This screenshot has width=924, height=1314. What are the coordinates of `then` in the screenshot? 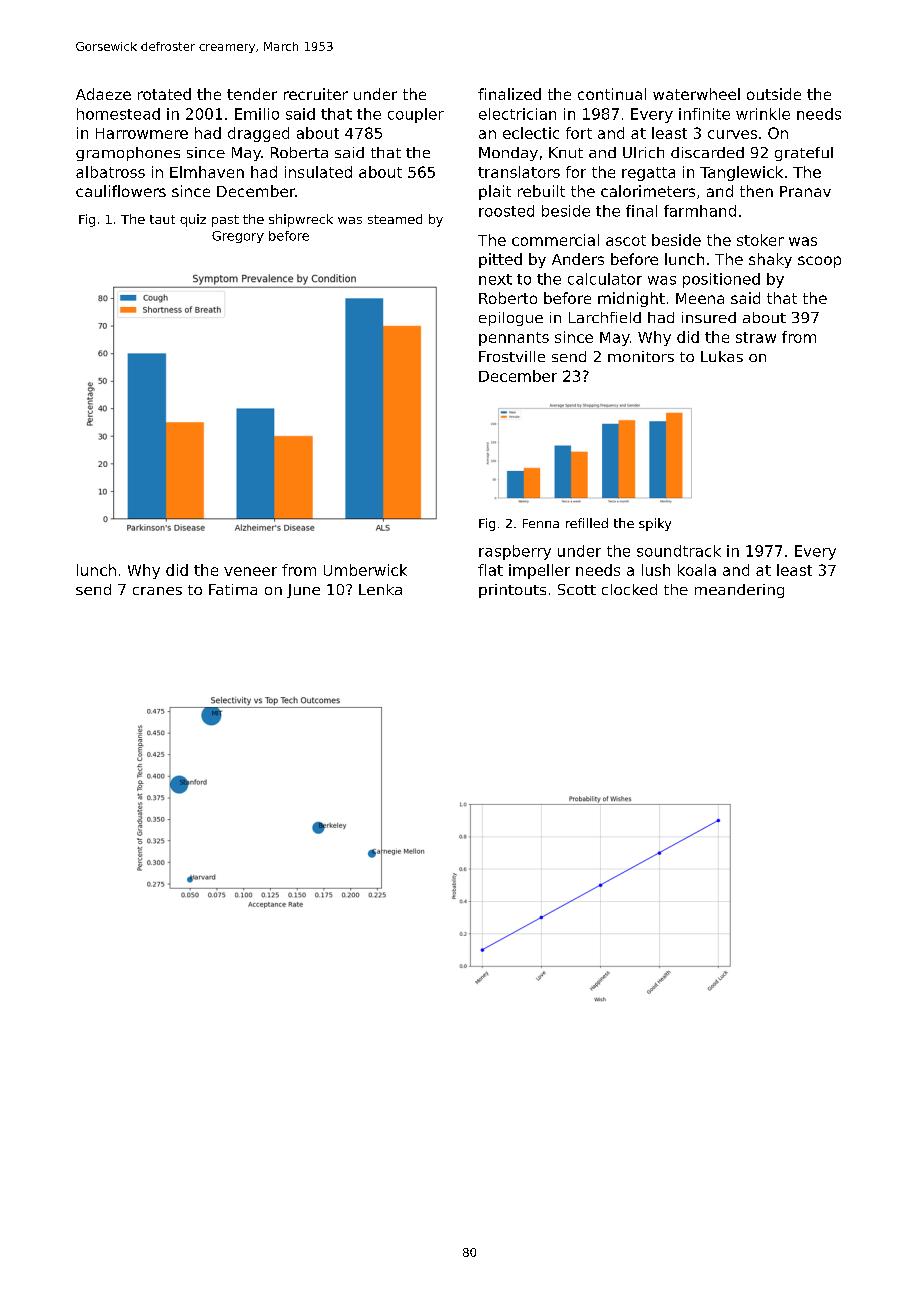 It's located at (756, 191).
